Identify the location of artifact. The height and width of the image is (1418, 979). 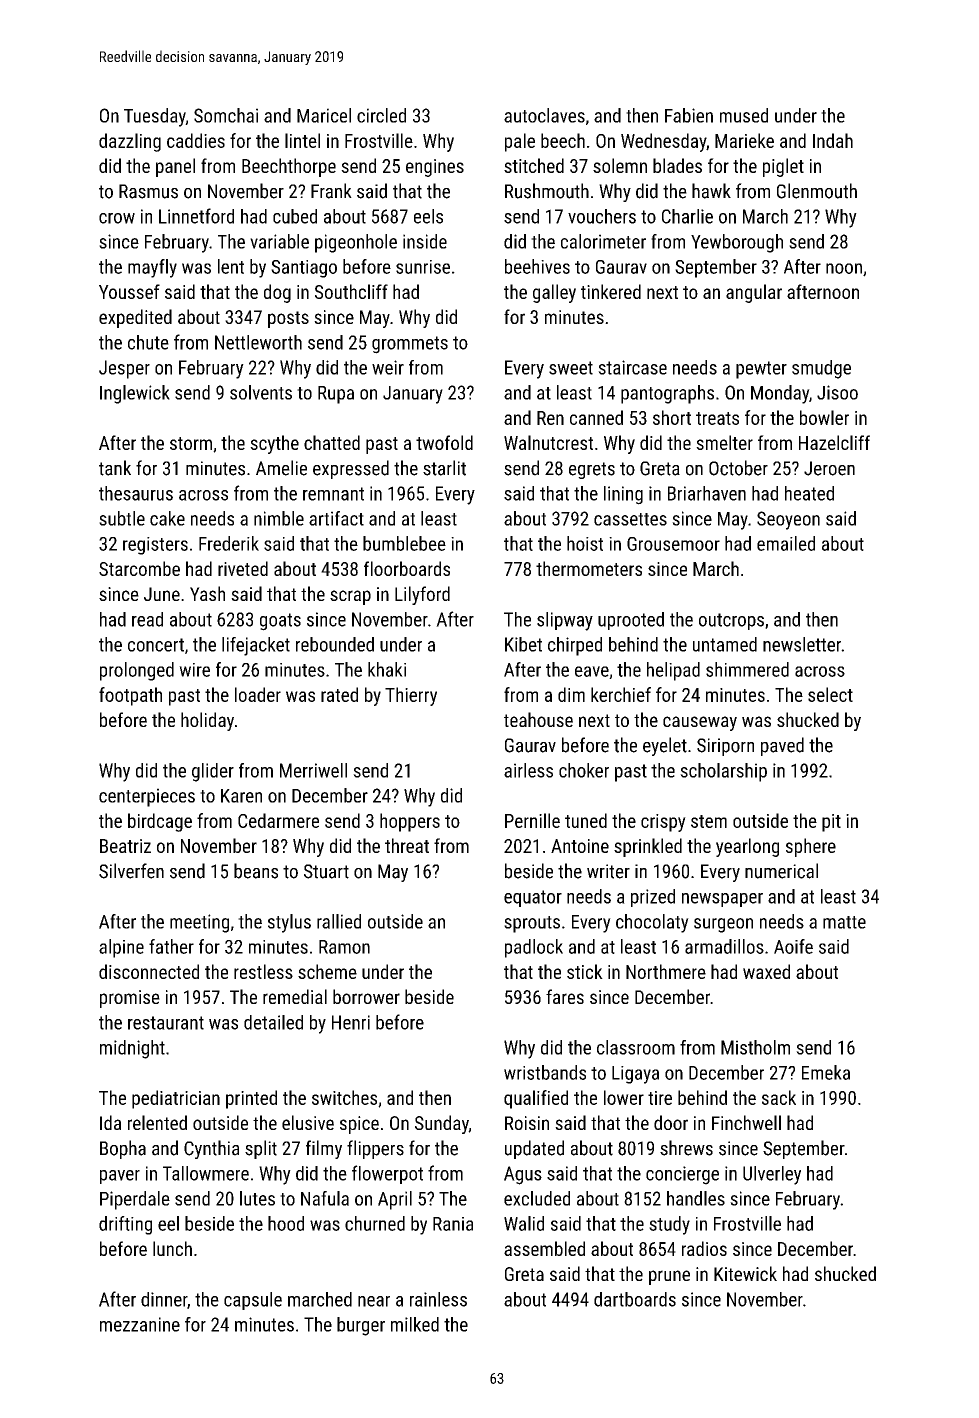
(336, 518).
